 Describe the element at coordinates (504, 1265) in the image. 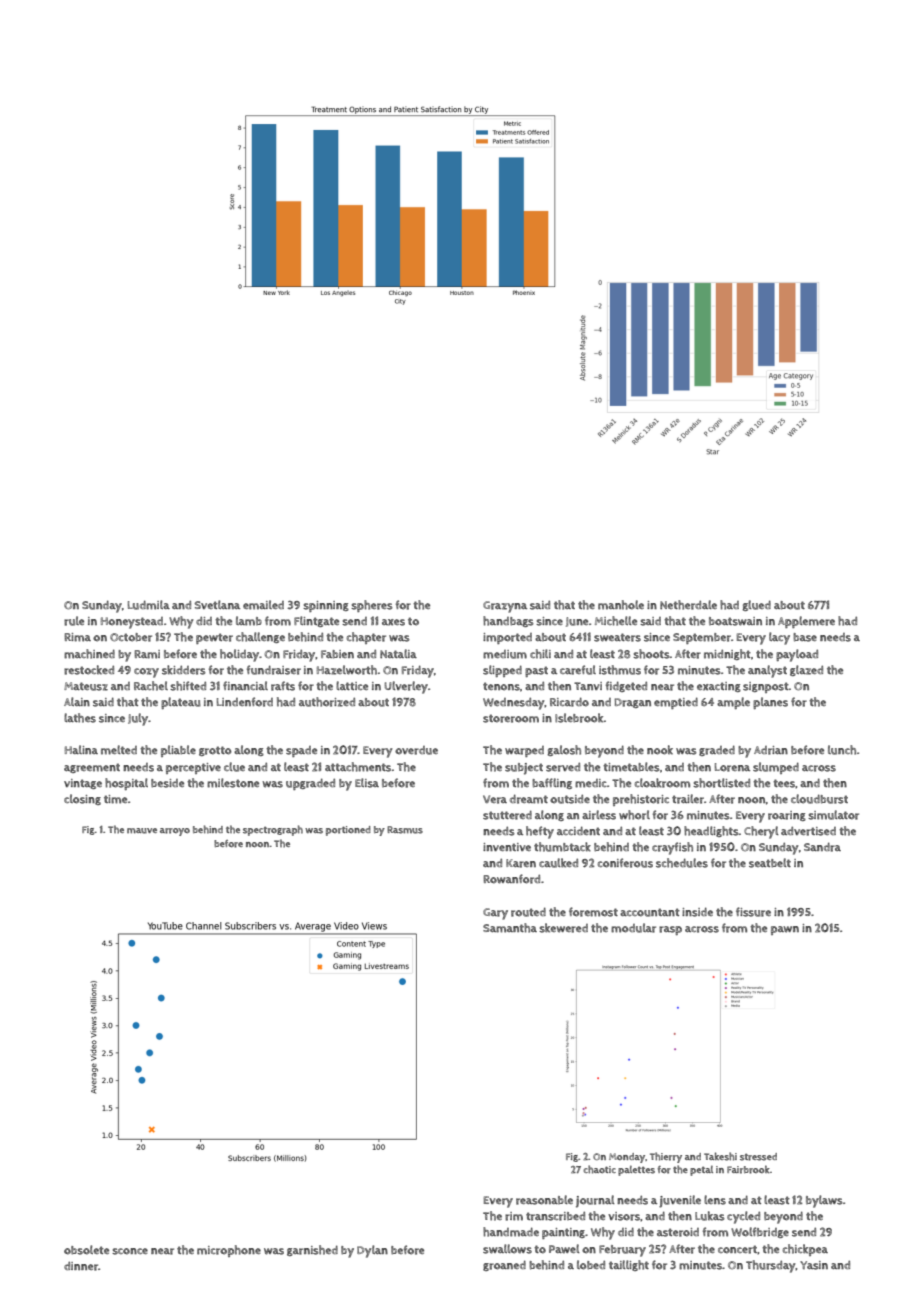

I see `groaned` at that location.
